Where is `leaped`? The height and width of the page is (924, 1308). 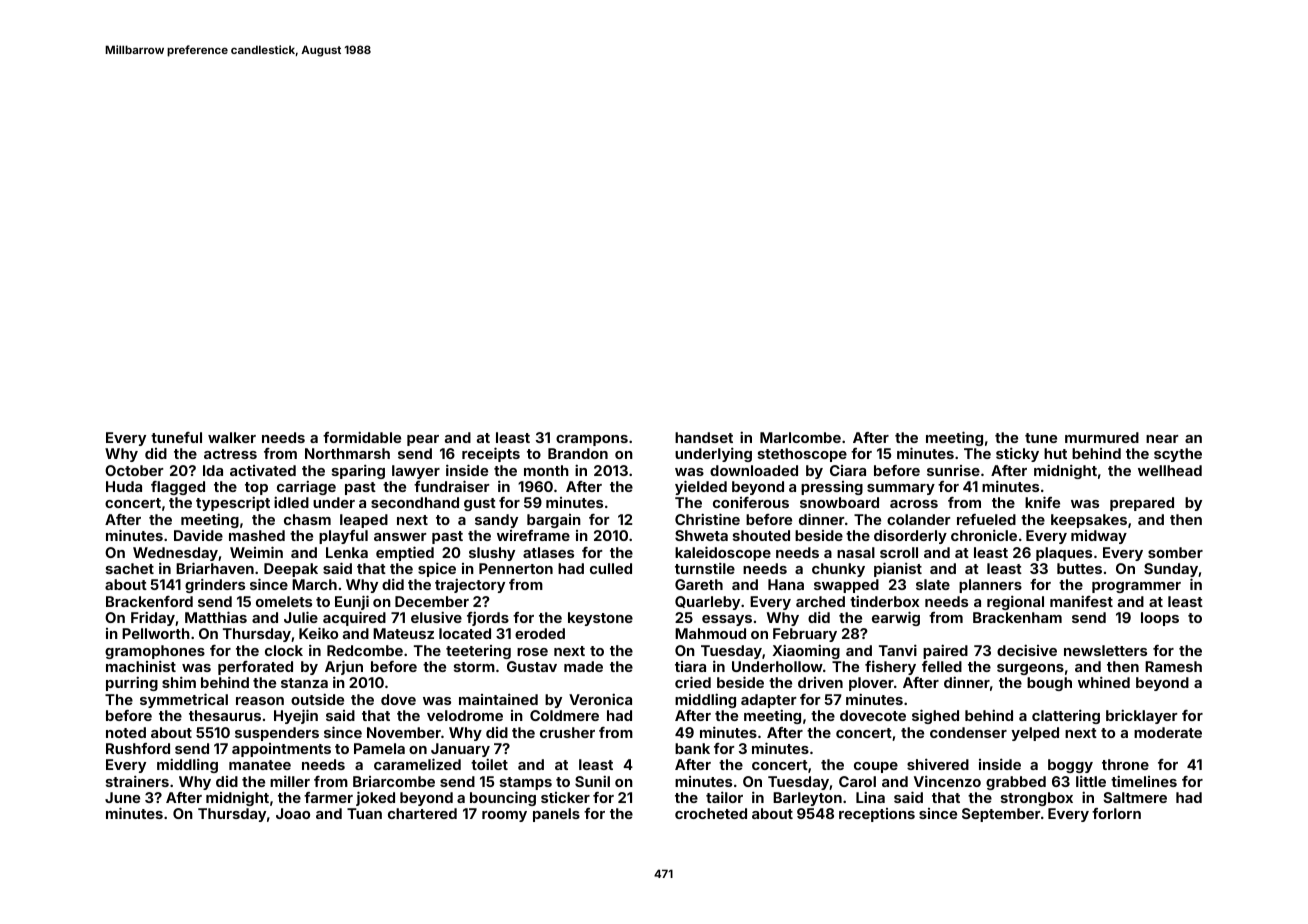 leaped is located at coordinates (364, 521).
